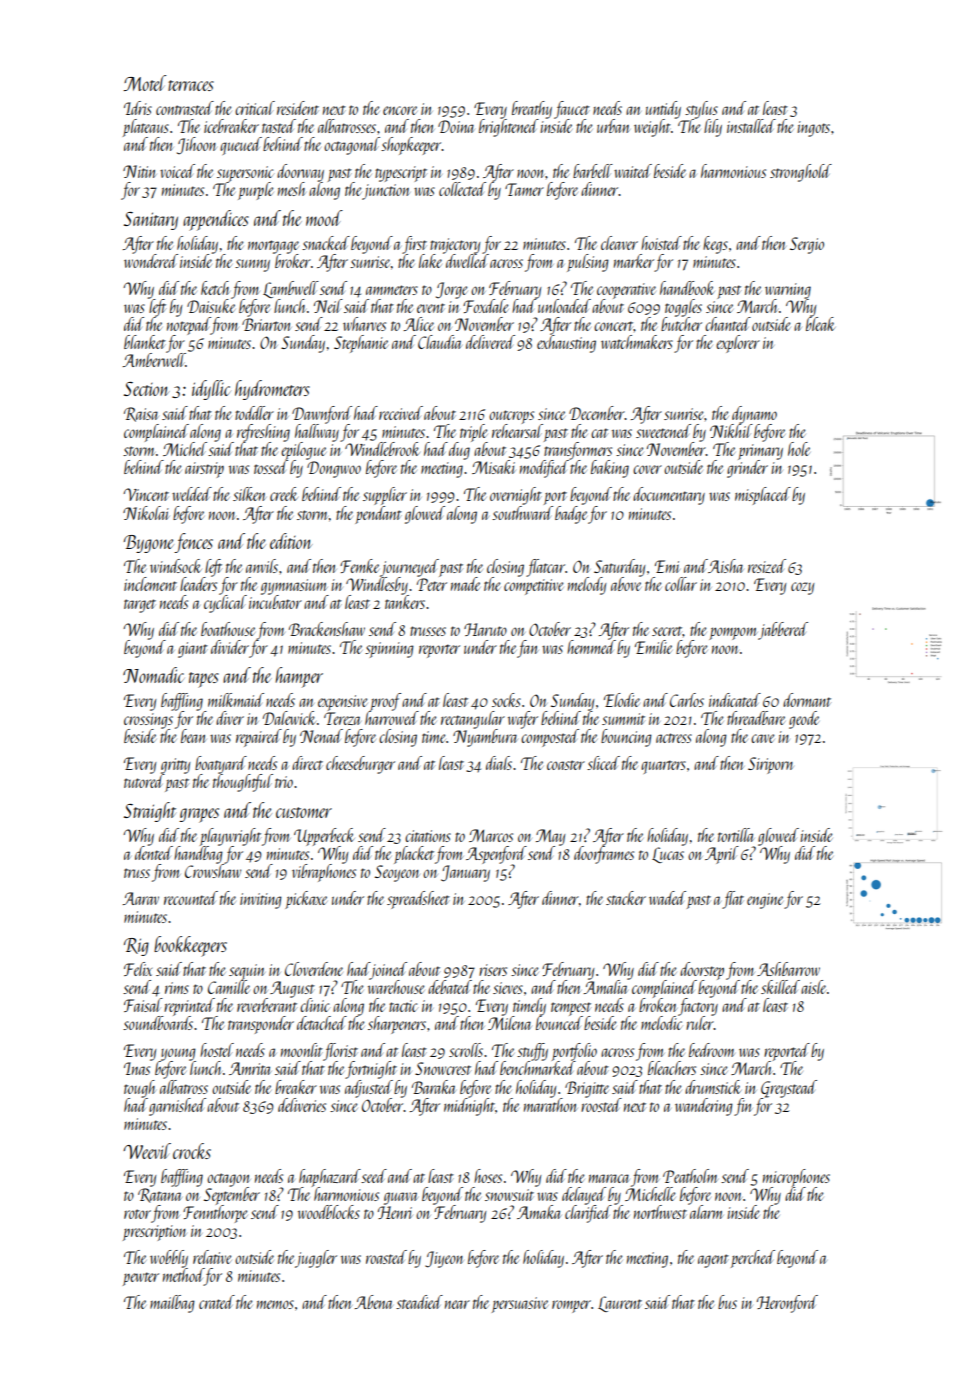 Image resolution: width=960 pixels, height=1391 pixels. What do you see at coordinates (520, 1305) in the screenshot?
I see `persuasive` at bounding box center [520, 1305].
